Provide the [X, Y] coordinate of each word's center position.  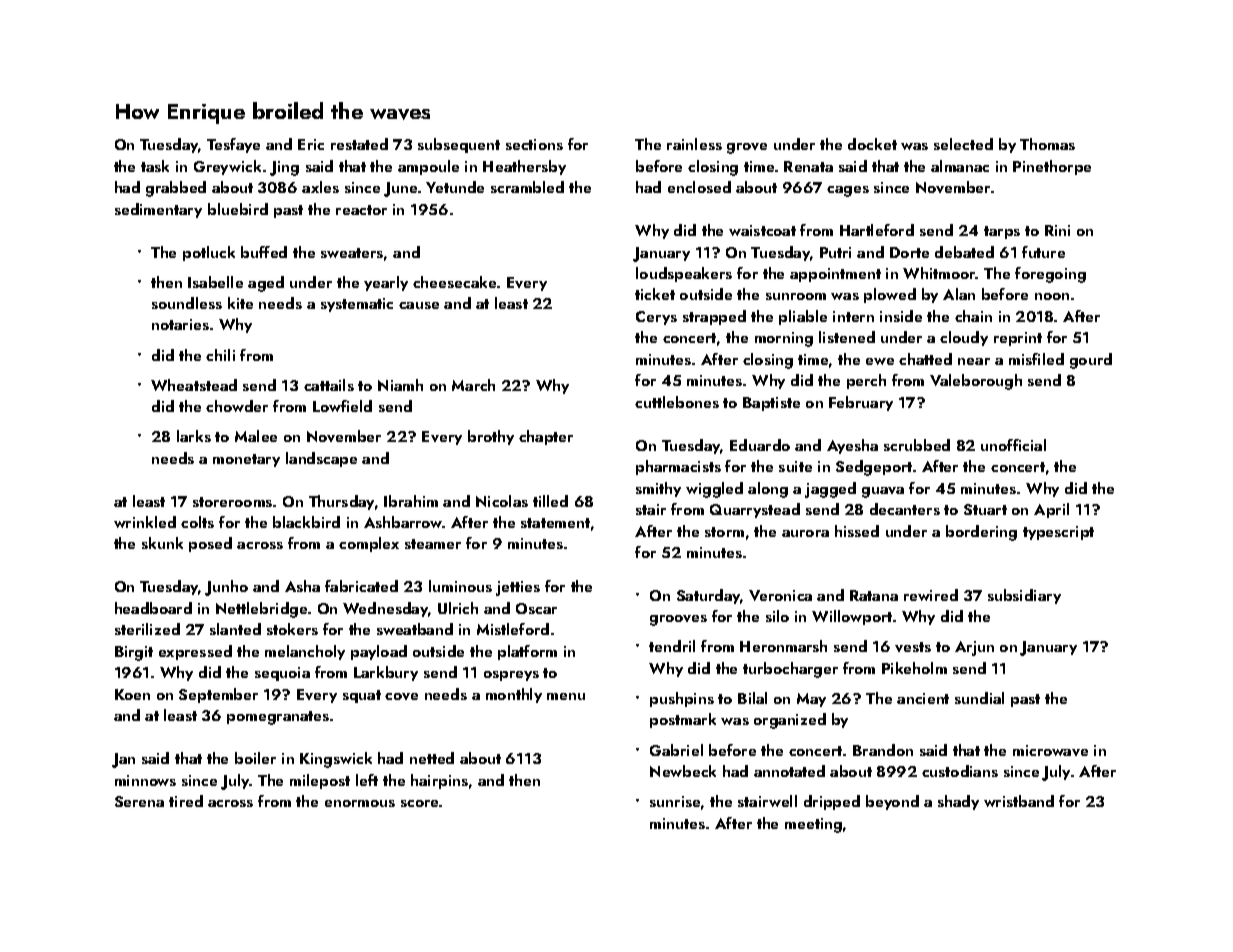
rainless [694, 144]
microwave [1050, 750]
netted [432, 758]
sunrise [675, 801]
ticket [655, 294]
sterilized [147, 629]
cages [848, 191]
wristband [1019, 801]
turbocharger [790, 670]
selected [963, 144]
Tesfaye [233, 145]
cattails [329, 385]
